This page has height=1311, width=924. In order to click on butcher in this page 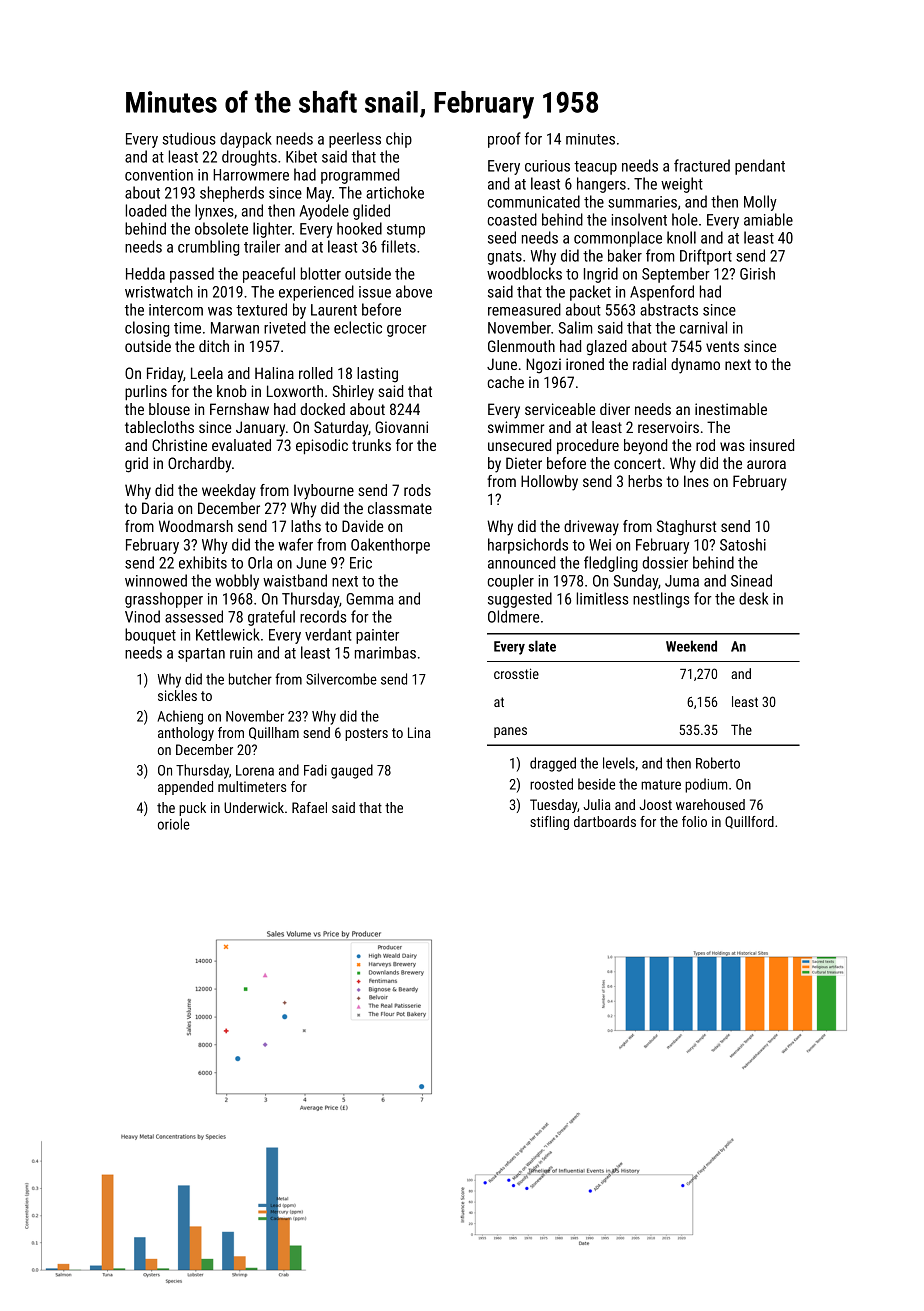, I will do `click(250, 679)`.
